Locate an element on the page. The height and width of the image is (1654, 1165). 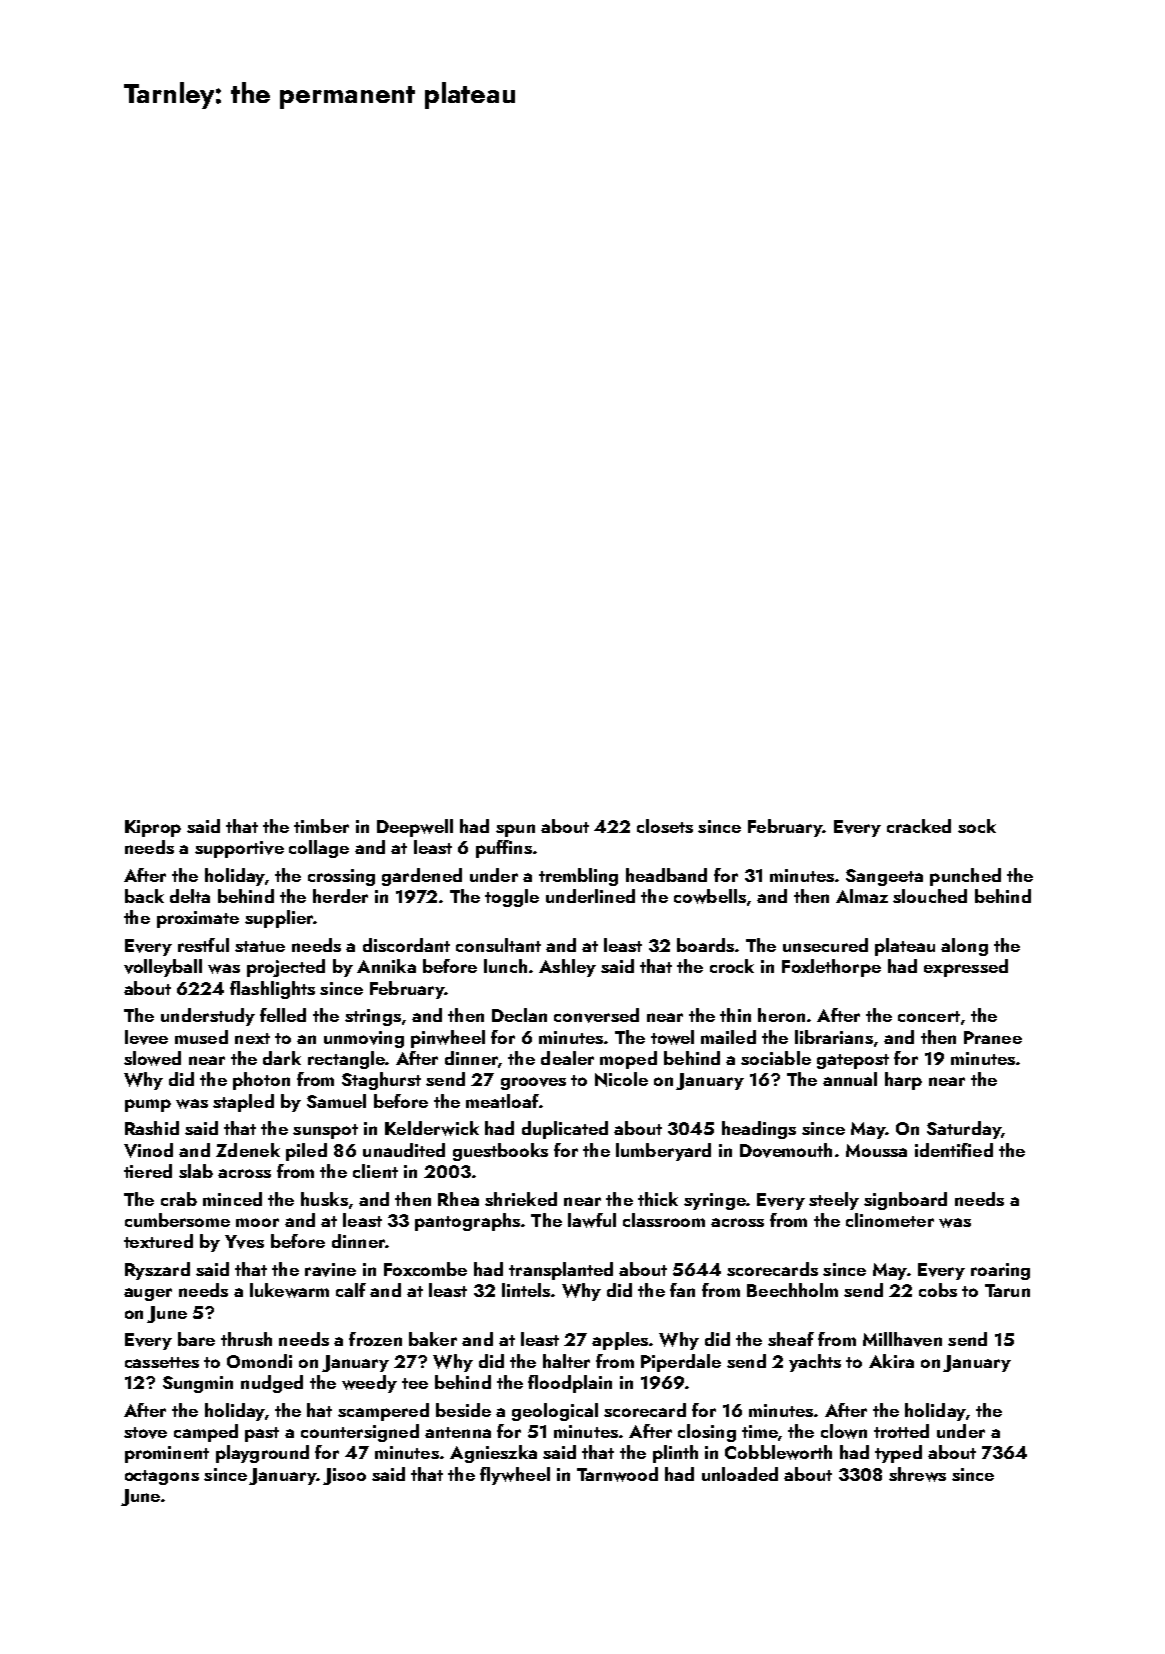
closets is located at coordinates (665, 826).
